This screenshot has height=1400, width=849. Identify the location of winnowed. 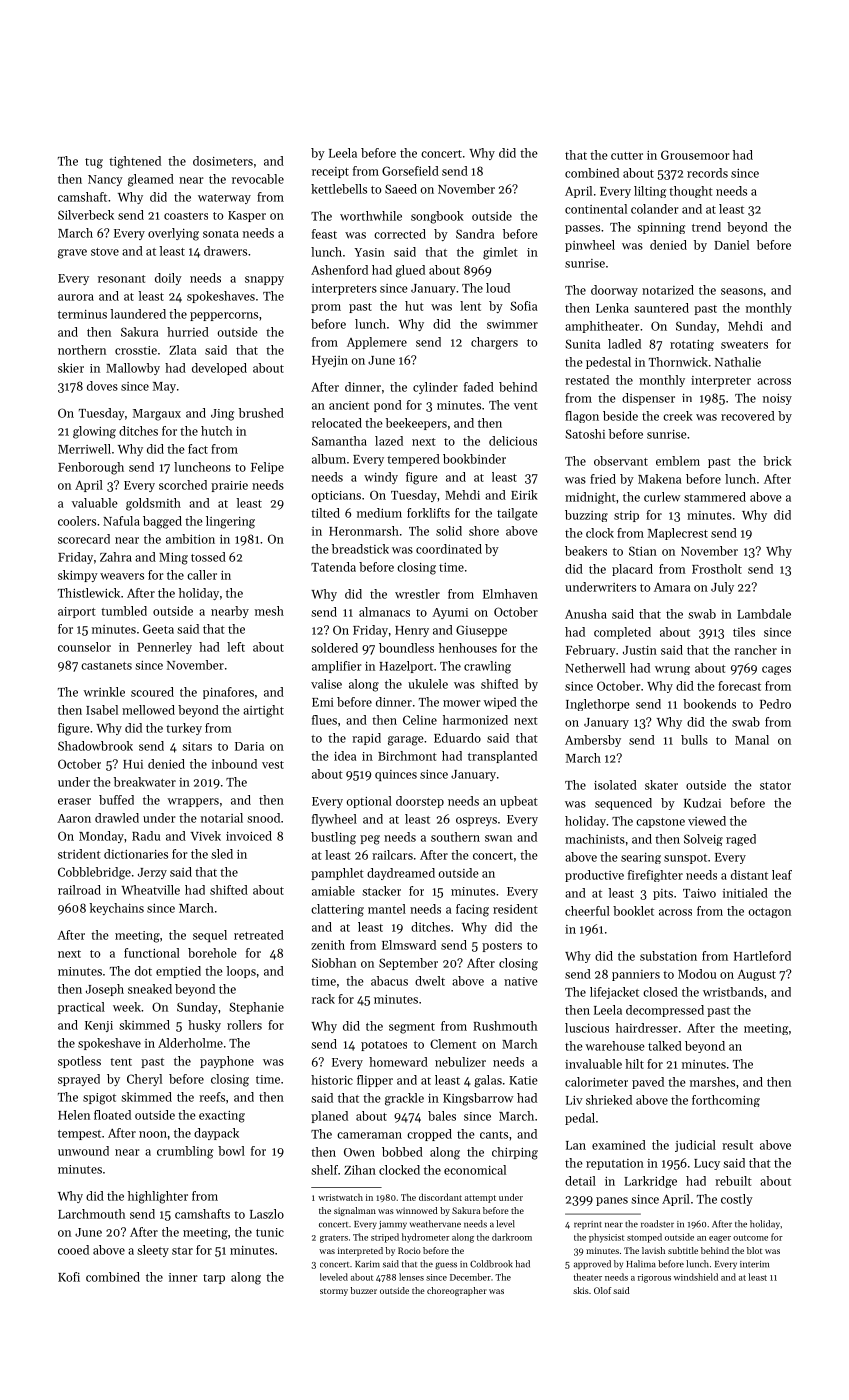
(417, 1210).
